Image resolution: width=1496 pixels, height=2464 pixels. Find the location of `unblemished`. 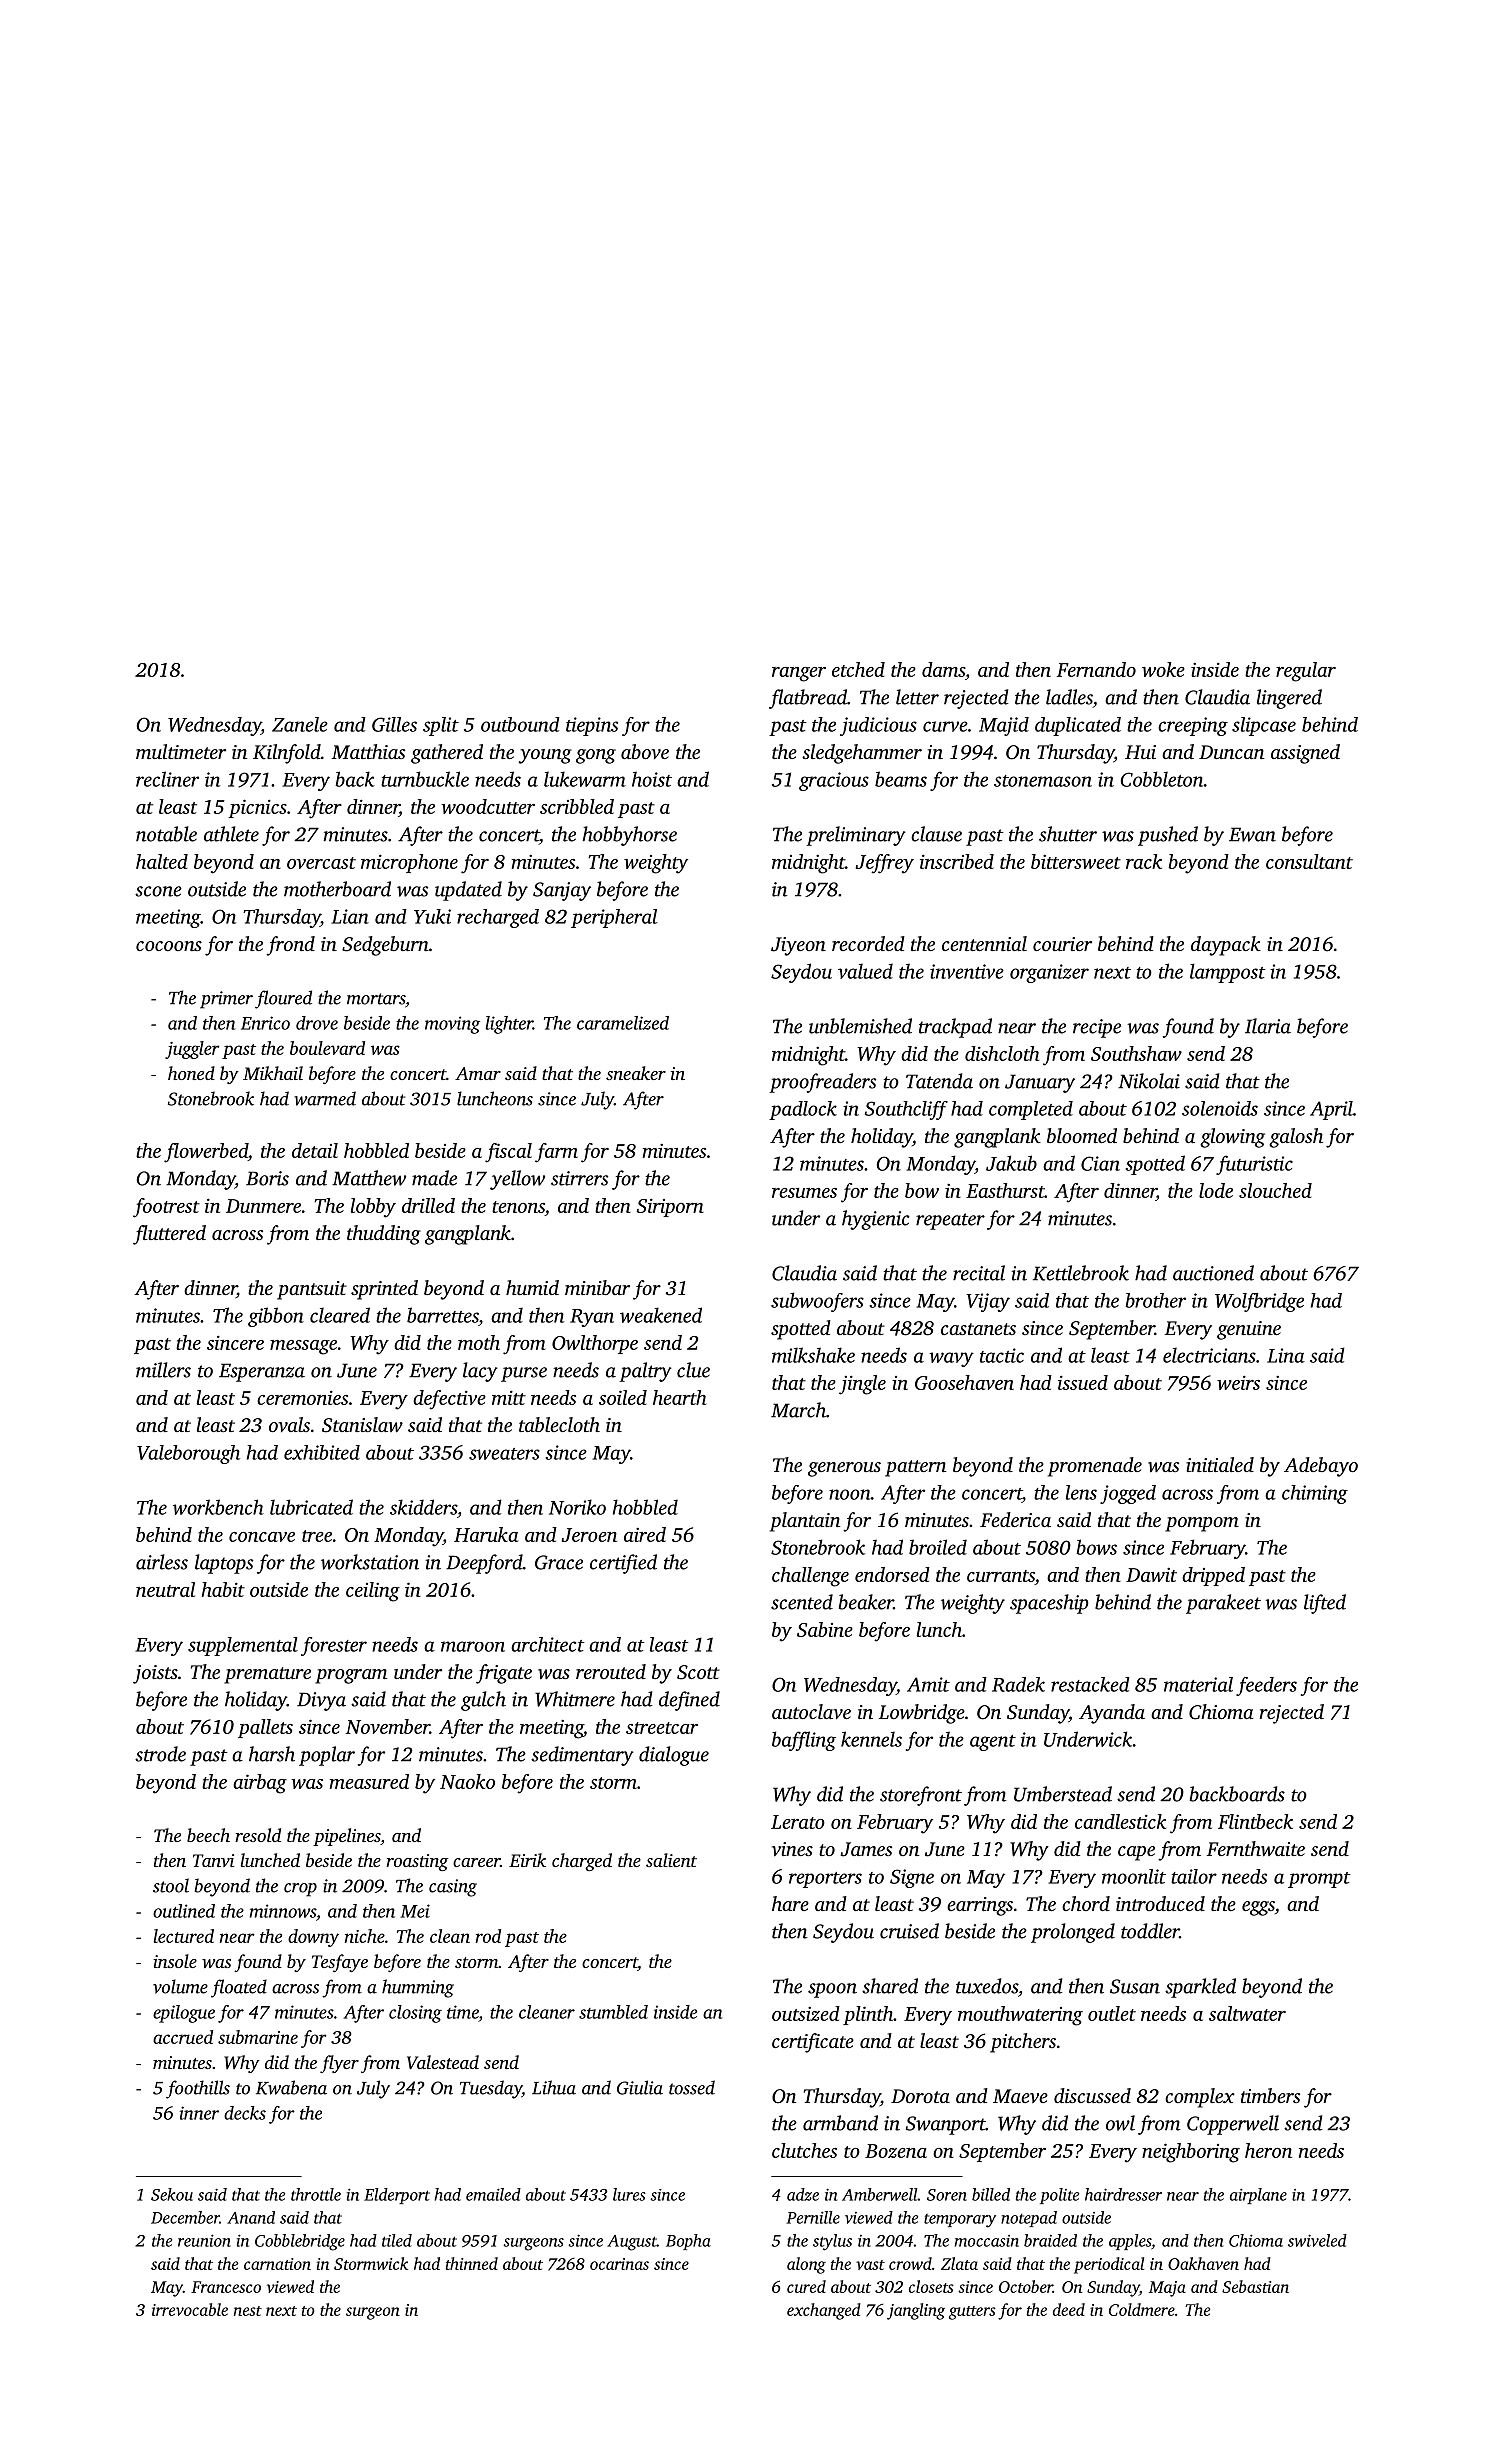

unblemished is located at coordinates (860, 1026).
